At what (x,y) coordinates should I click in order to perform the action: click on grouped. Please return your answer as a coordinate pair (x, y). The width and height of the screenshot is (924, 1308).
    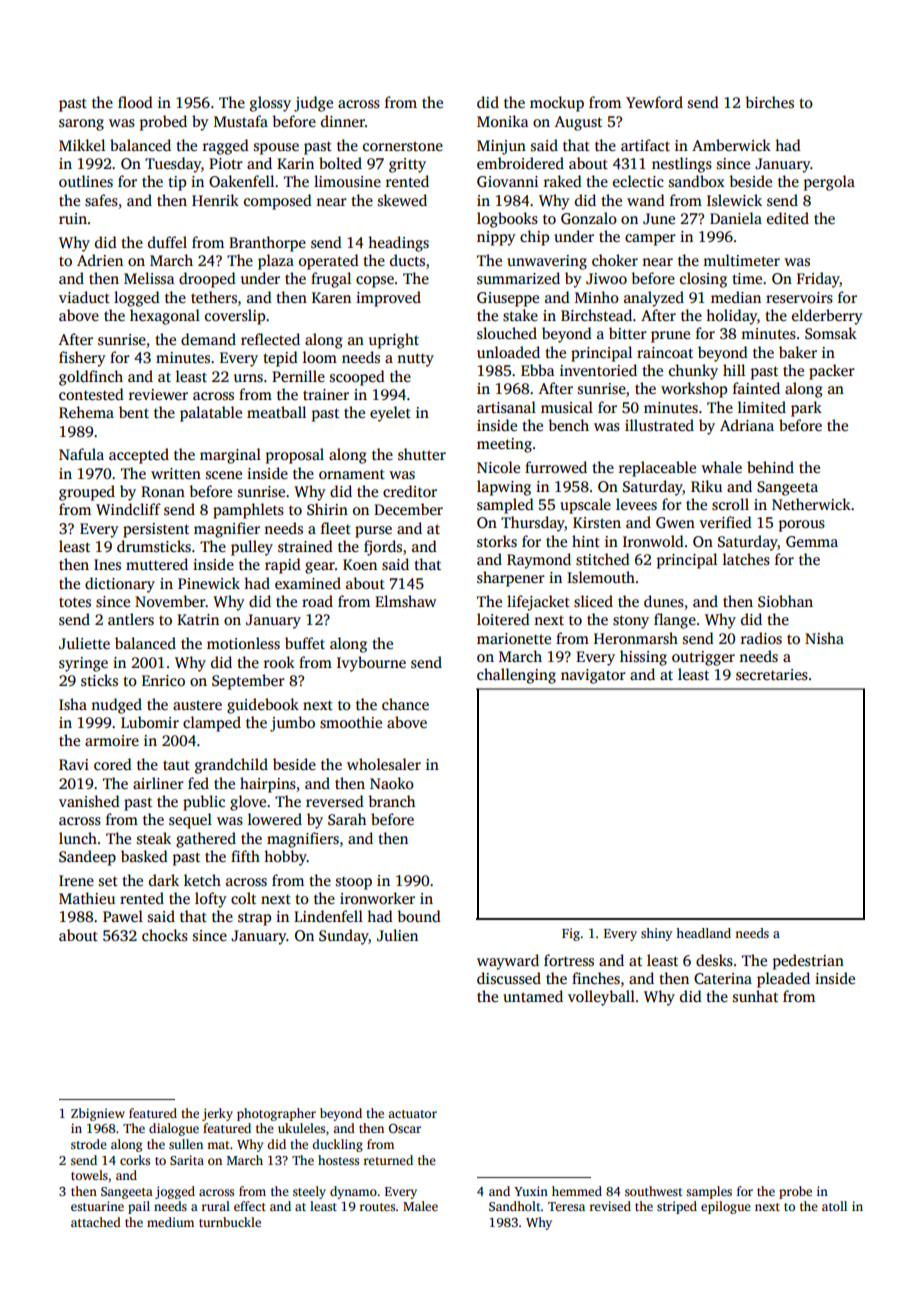
    Looking at the image, I should click on (87, 493).
